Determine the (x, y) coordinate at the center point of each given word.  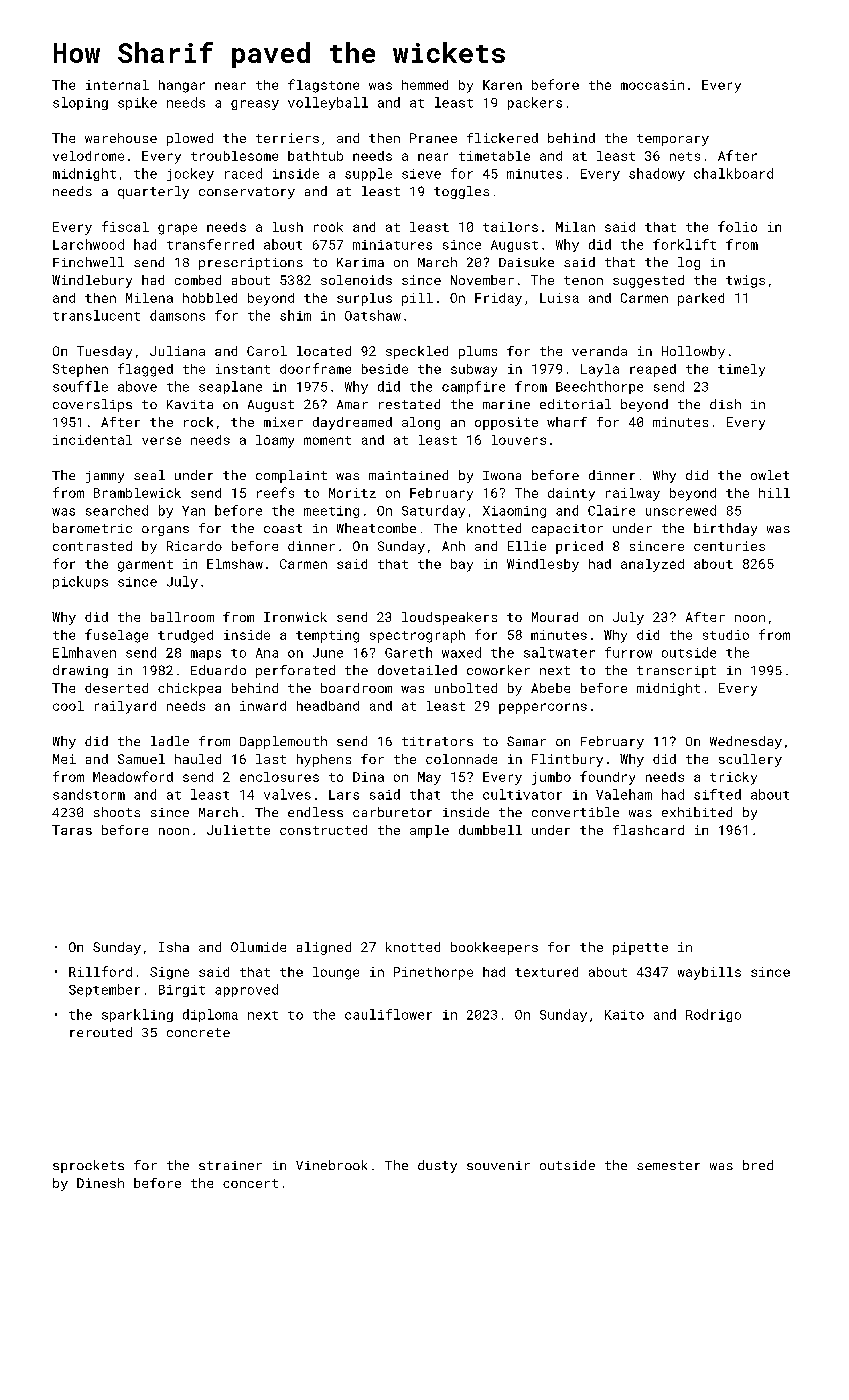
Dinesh (100, 1183)
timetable (494, 156)
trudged (185, 636)
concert (250, 1183)
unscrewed (681, 510)
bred (758, 1165)
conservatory (247, 193)
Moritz (352, 493)
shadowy (657, 174)
